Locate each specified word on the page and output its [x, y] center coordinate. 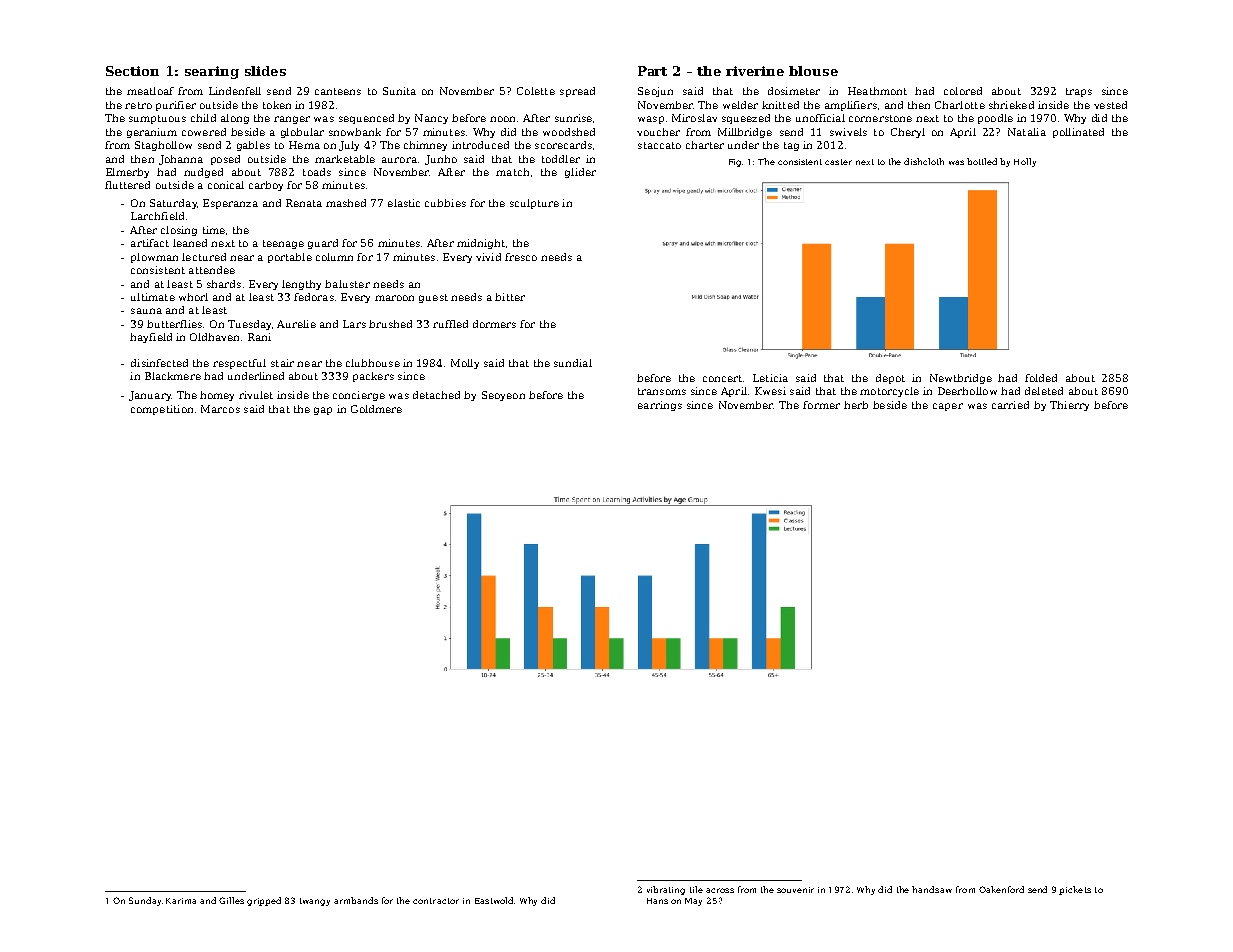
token [277, 105]
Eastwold [494, 900]
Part [652, 71]
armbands [356, 900]
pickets [1075, 890]
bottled [982, 161]
